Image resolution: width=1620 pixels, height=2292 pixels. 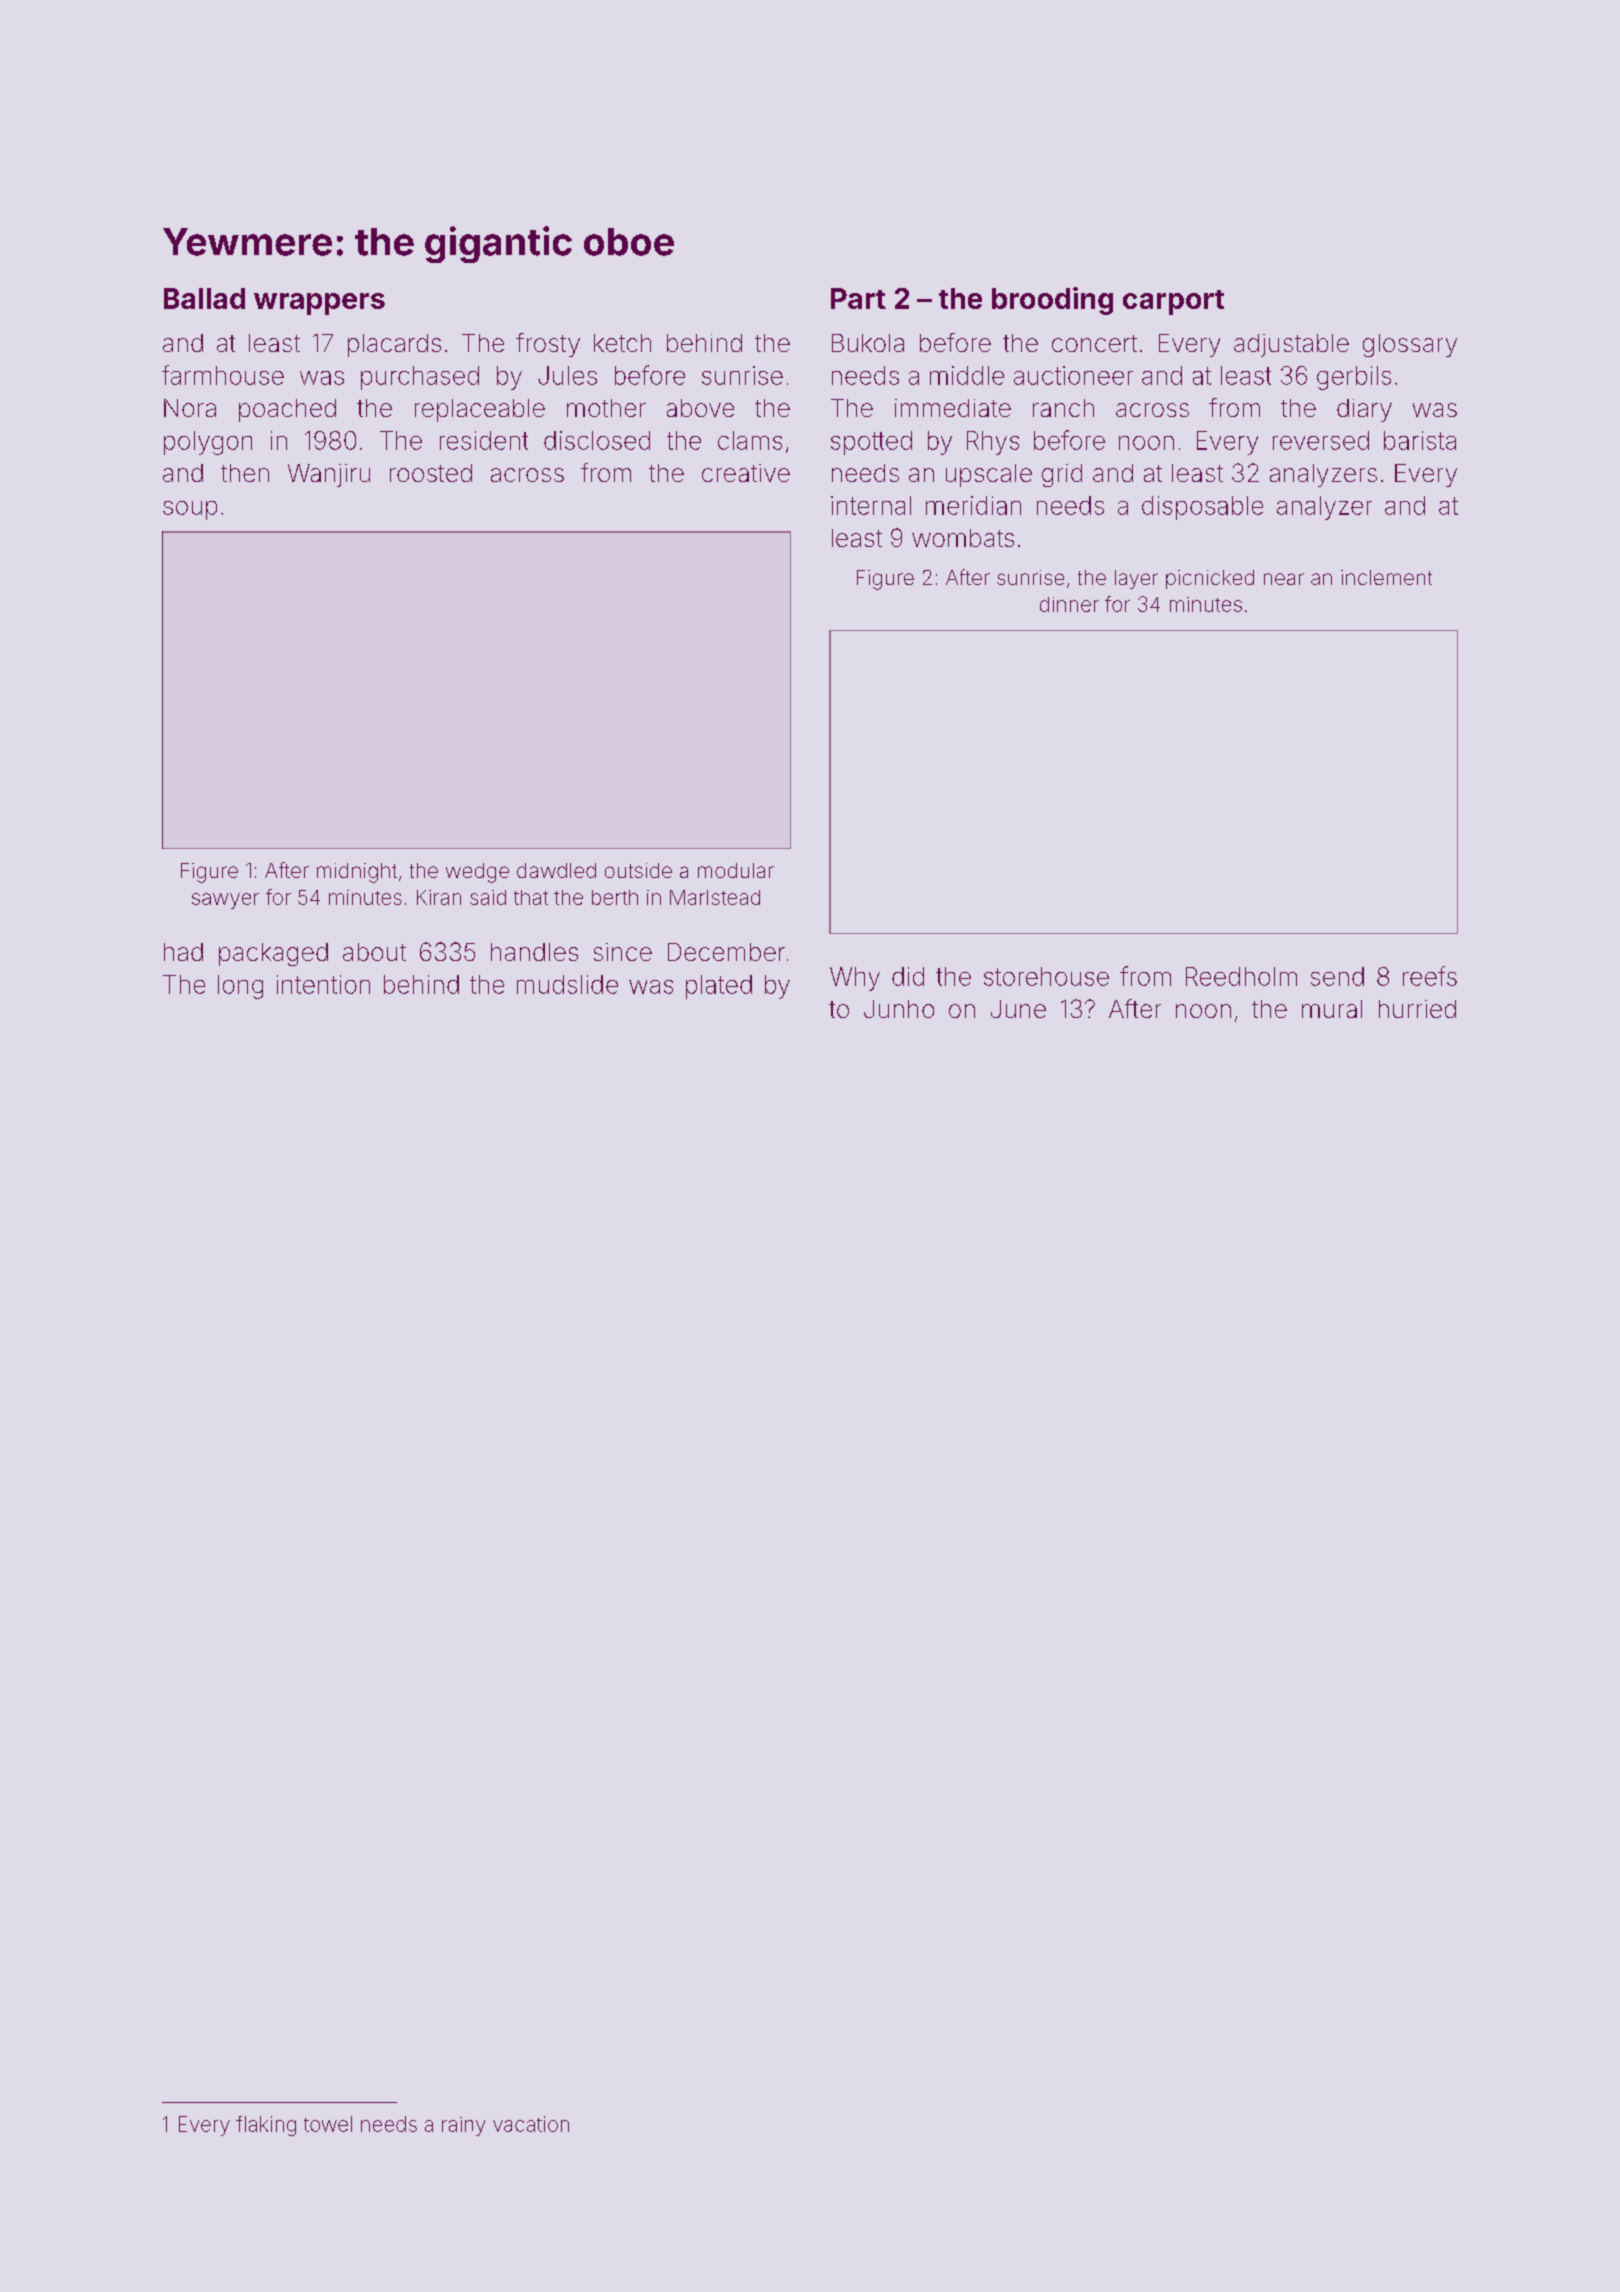 I want to click on June, so click(x=1018, y=1009).
